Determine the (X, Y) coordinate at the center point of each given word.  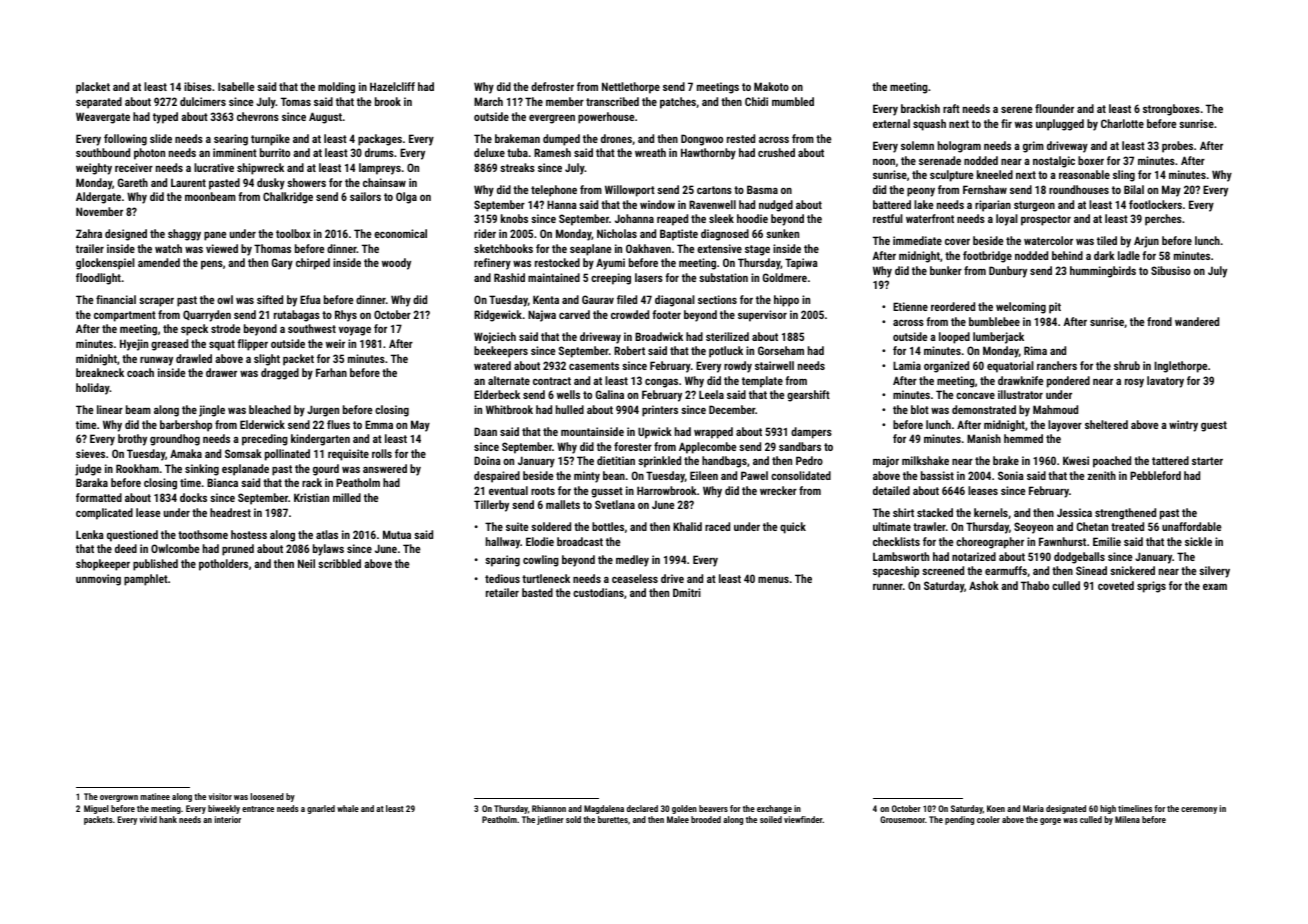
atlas (327, 534)
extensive (719, 248)
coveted (1116, 585)
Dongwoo (702, 140)
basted (537, 592)
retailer (502, 592)
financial (116, 299)
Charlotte (1122, 123)
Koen (996, 808)
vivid (148, 819)
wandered (1197, 321)
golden (684, 809)
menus (773, 580)
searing (231, 140)
